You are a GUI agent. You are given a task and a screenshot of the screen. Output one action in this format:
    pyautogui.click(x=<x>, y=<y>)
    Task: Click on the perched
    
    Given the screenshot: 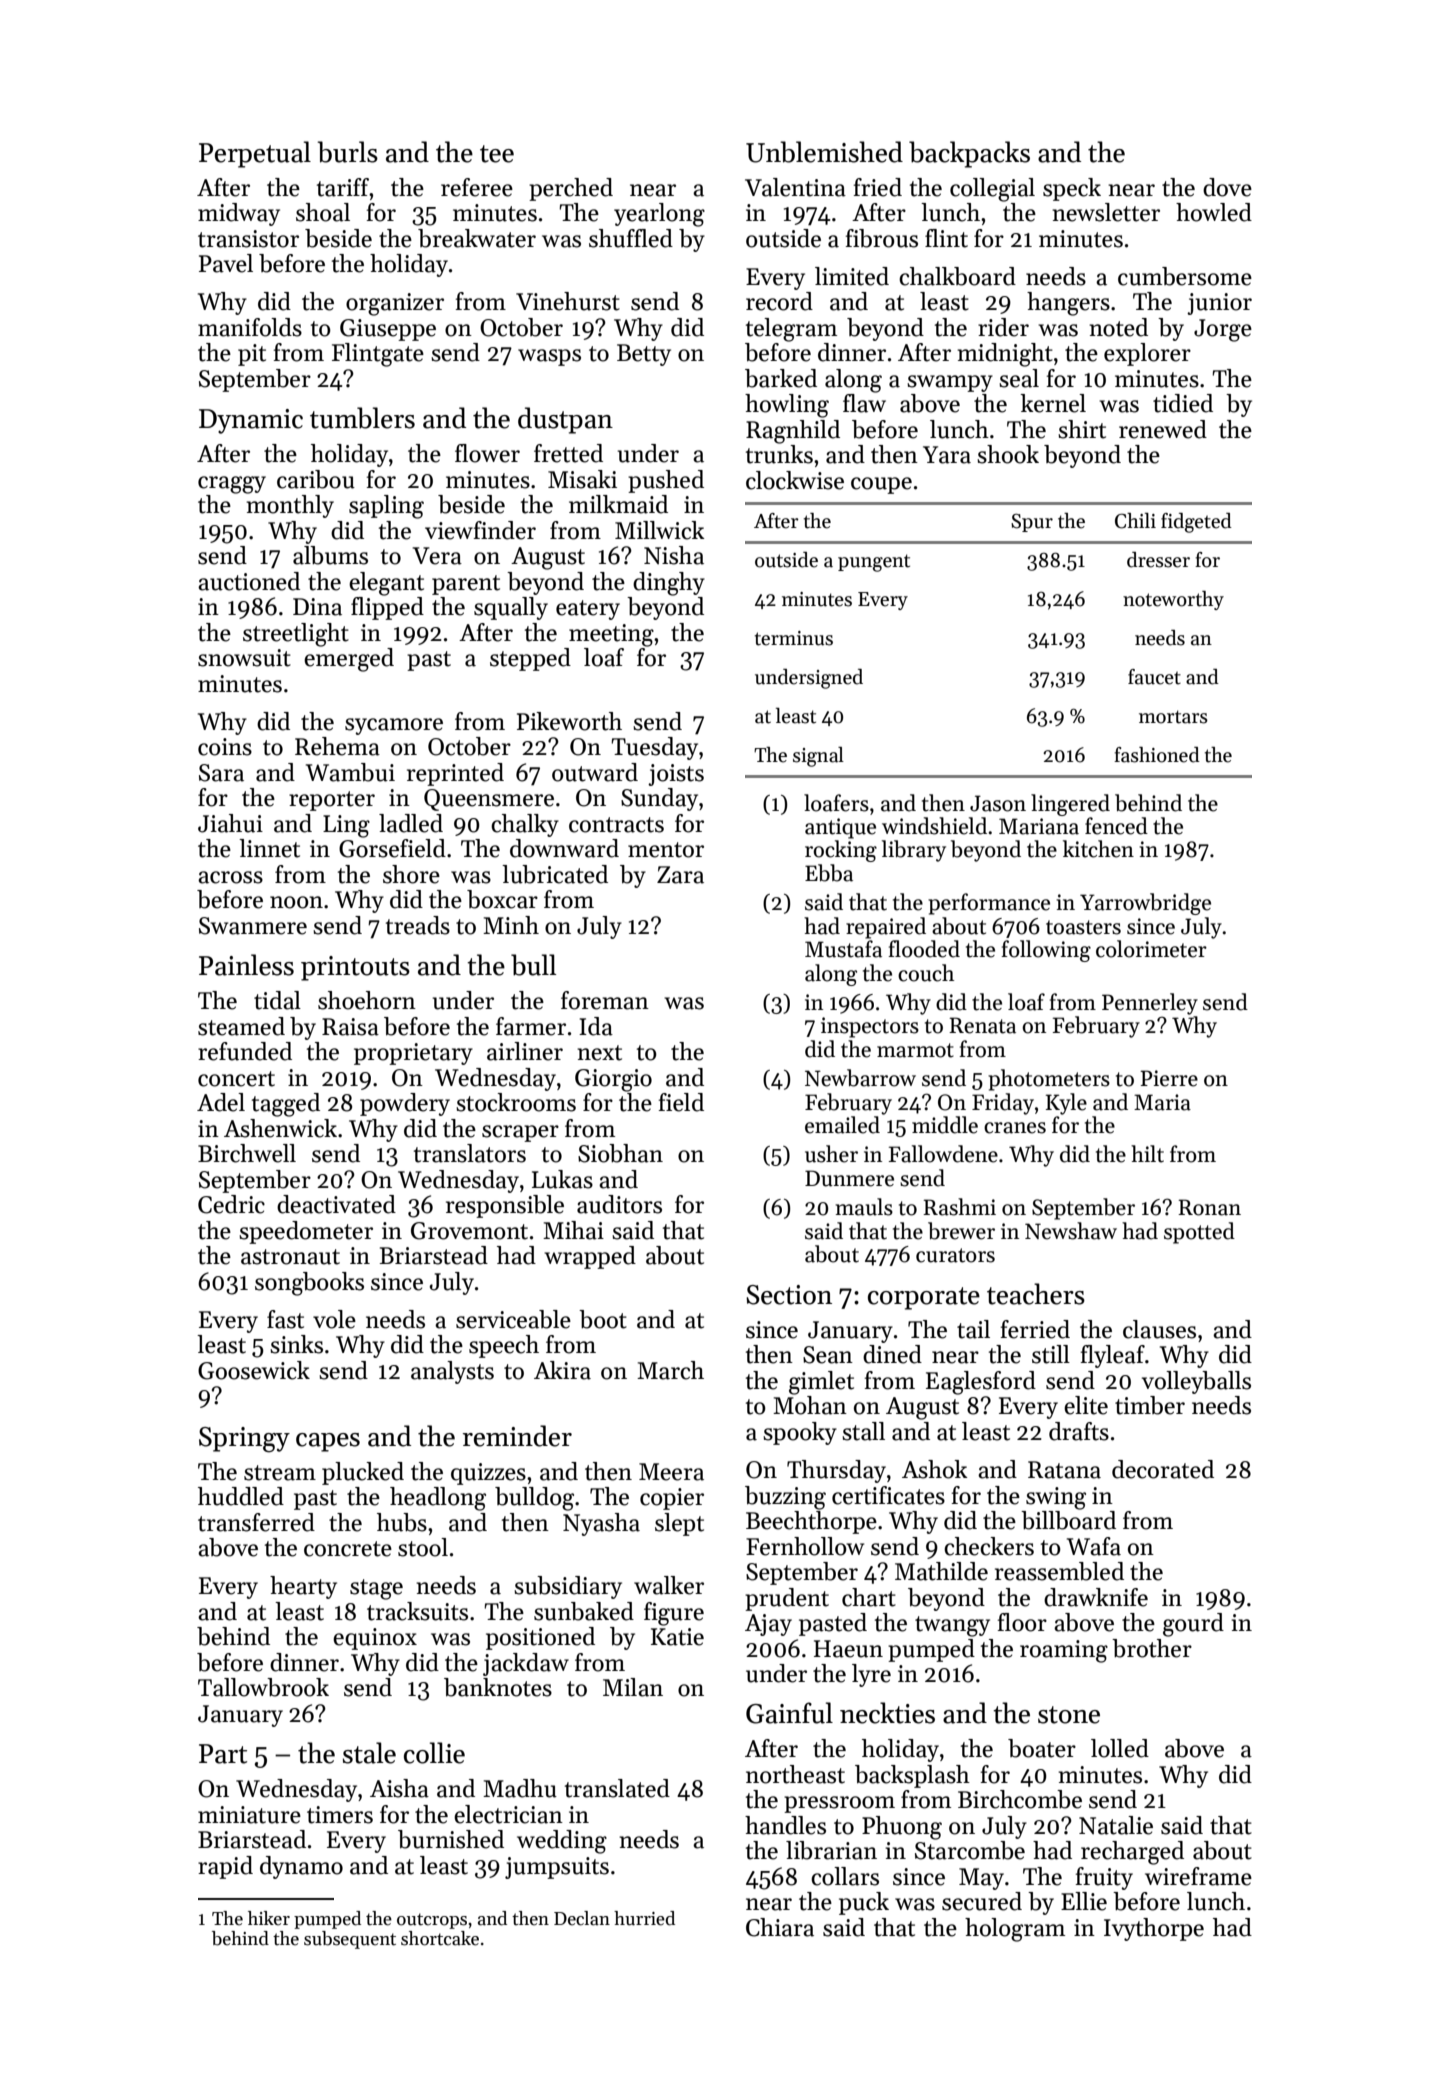 What is the action you would take?
    pyautogui.click(x=571, y=189)
